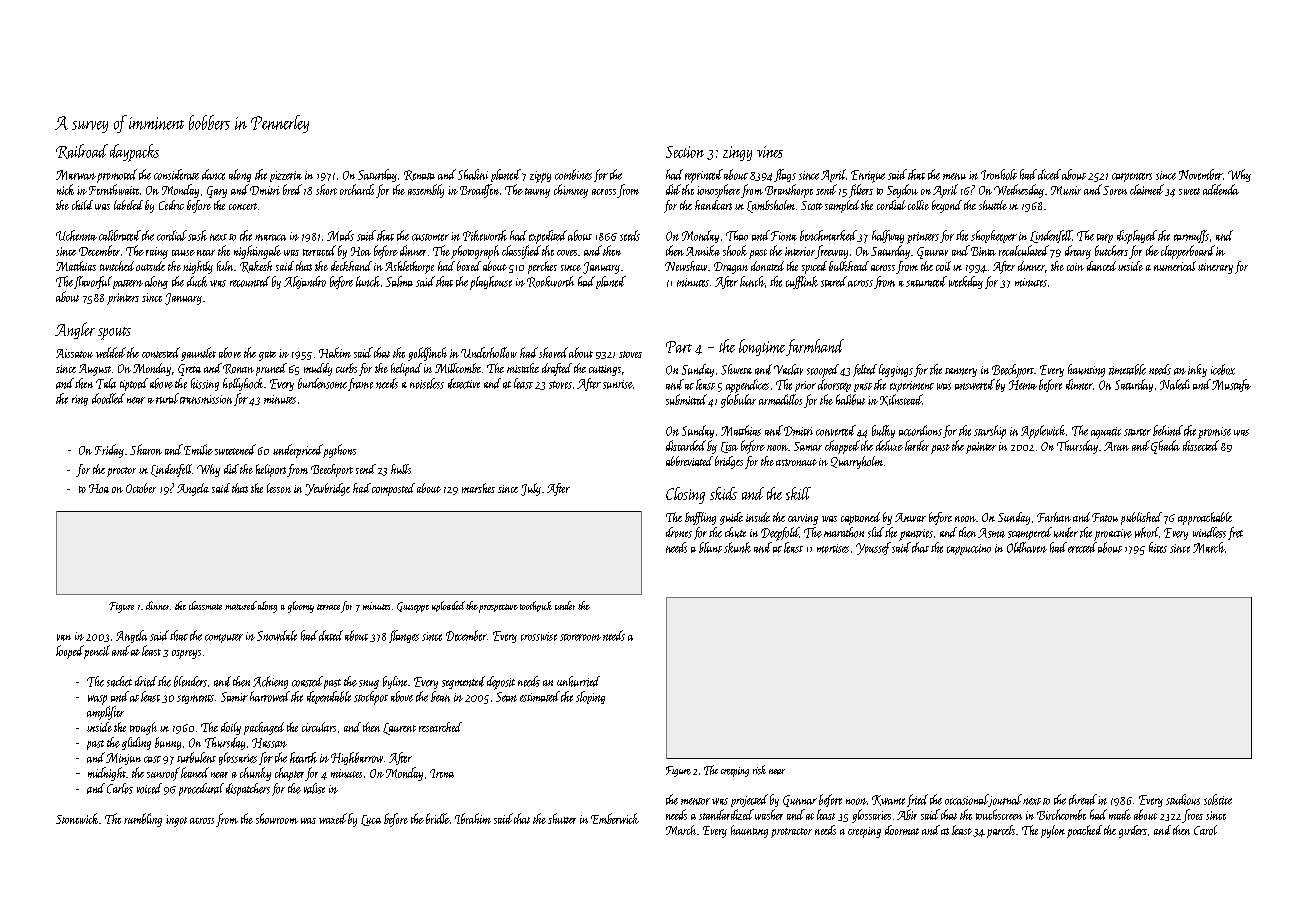  Describe the element at coordinates (399, 729) in the image. I see `Laurent` at that location.
